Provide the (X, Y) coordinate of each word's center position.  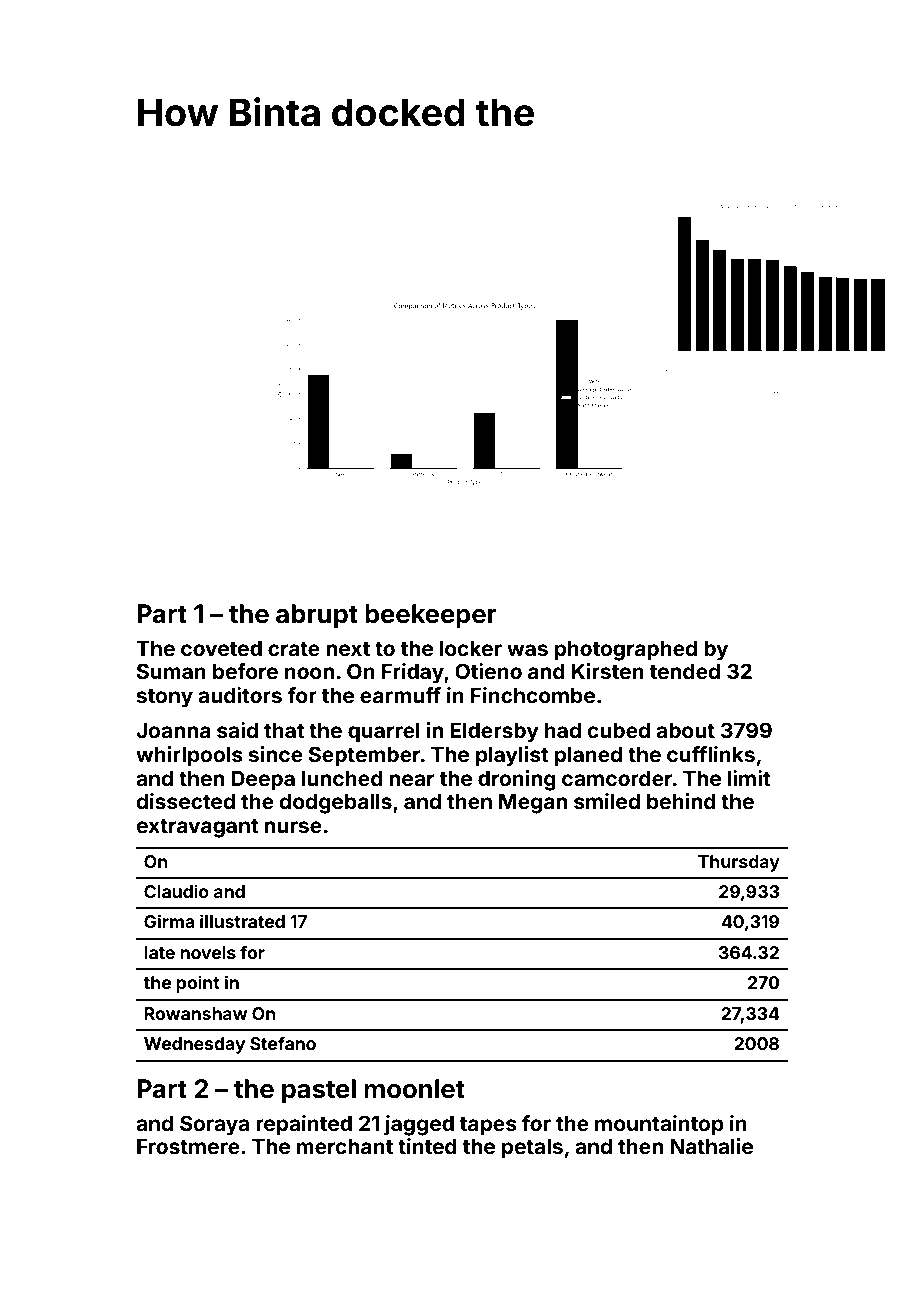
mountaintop (659, 1125)
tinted (427, 1146)
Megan (533, 803)
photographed (626, 650)
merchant (345, 1146)
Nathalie (711, 1146)
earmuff (400, 695)
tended (685, 671)
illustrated (242, 921)
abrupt (317, 616)
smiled (607, 801)
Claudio (176, 891)
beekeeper (431, 616)
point (198, 984)
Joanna (173, 730)
